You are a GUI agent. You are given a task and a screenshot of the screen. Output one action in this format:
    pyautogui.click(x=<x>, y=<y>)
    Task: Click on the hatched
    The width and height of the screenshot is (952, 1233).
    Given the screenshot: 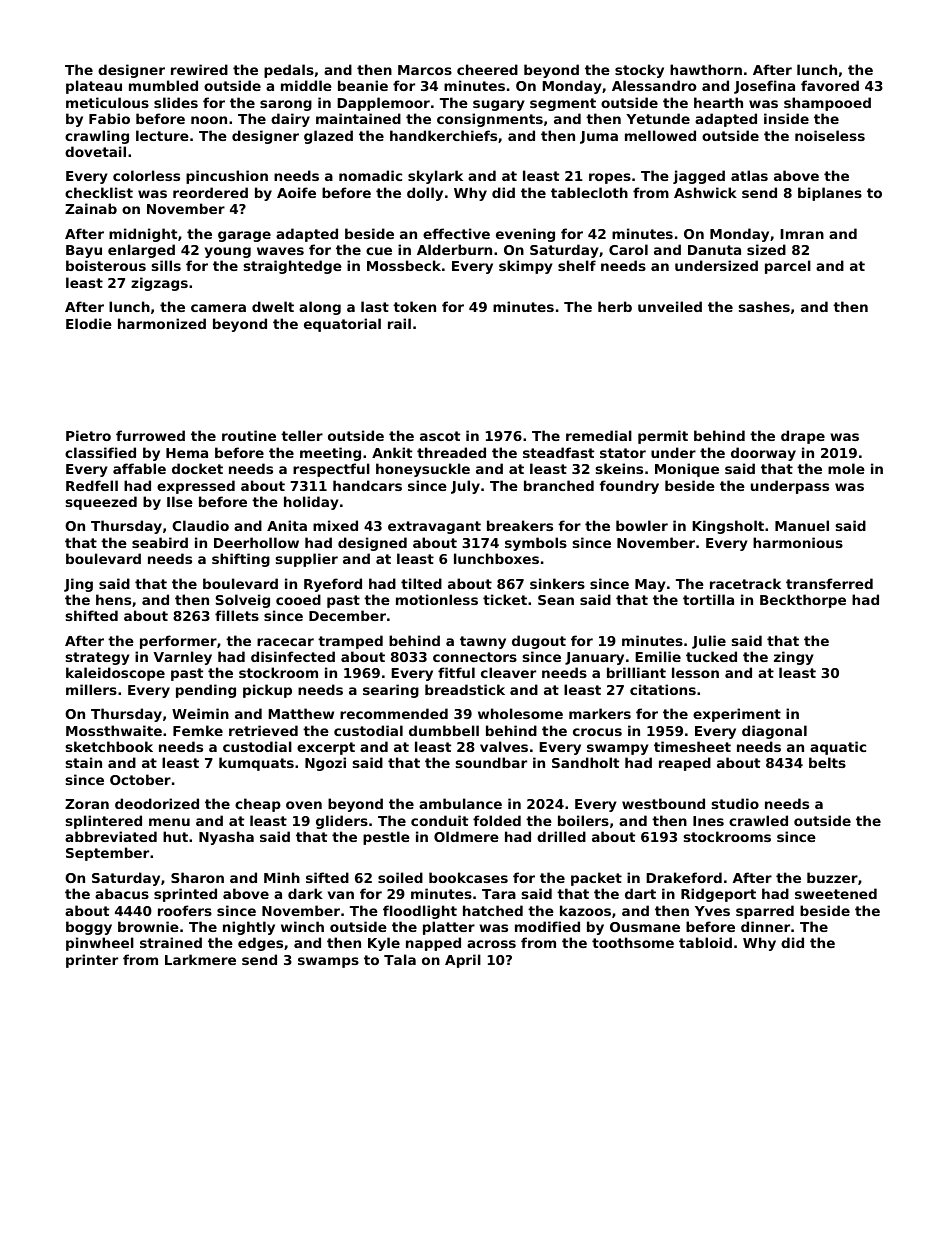 What is the action you would take?
    pyautogui.click(x=493, y=910)
